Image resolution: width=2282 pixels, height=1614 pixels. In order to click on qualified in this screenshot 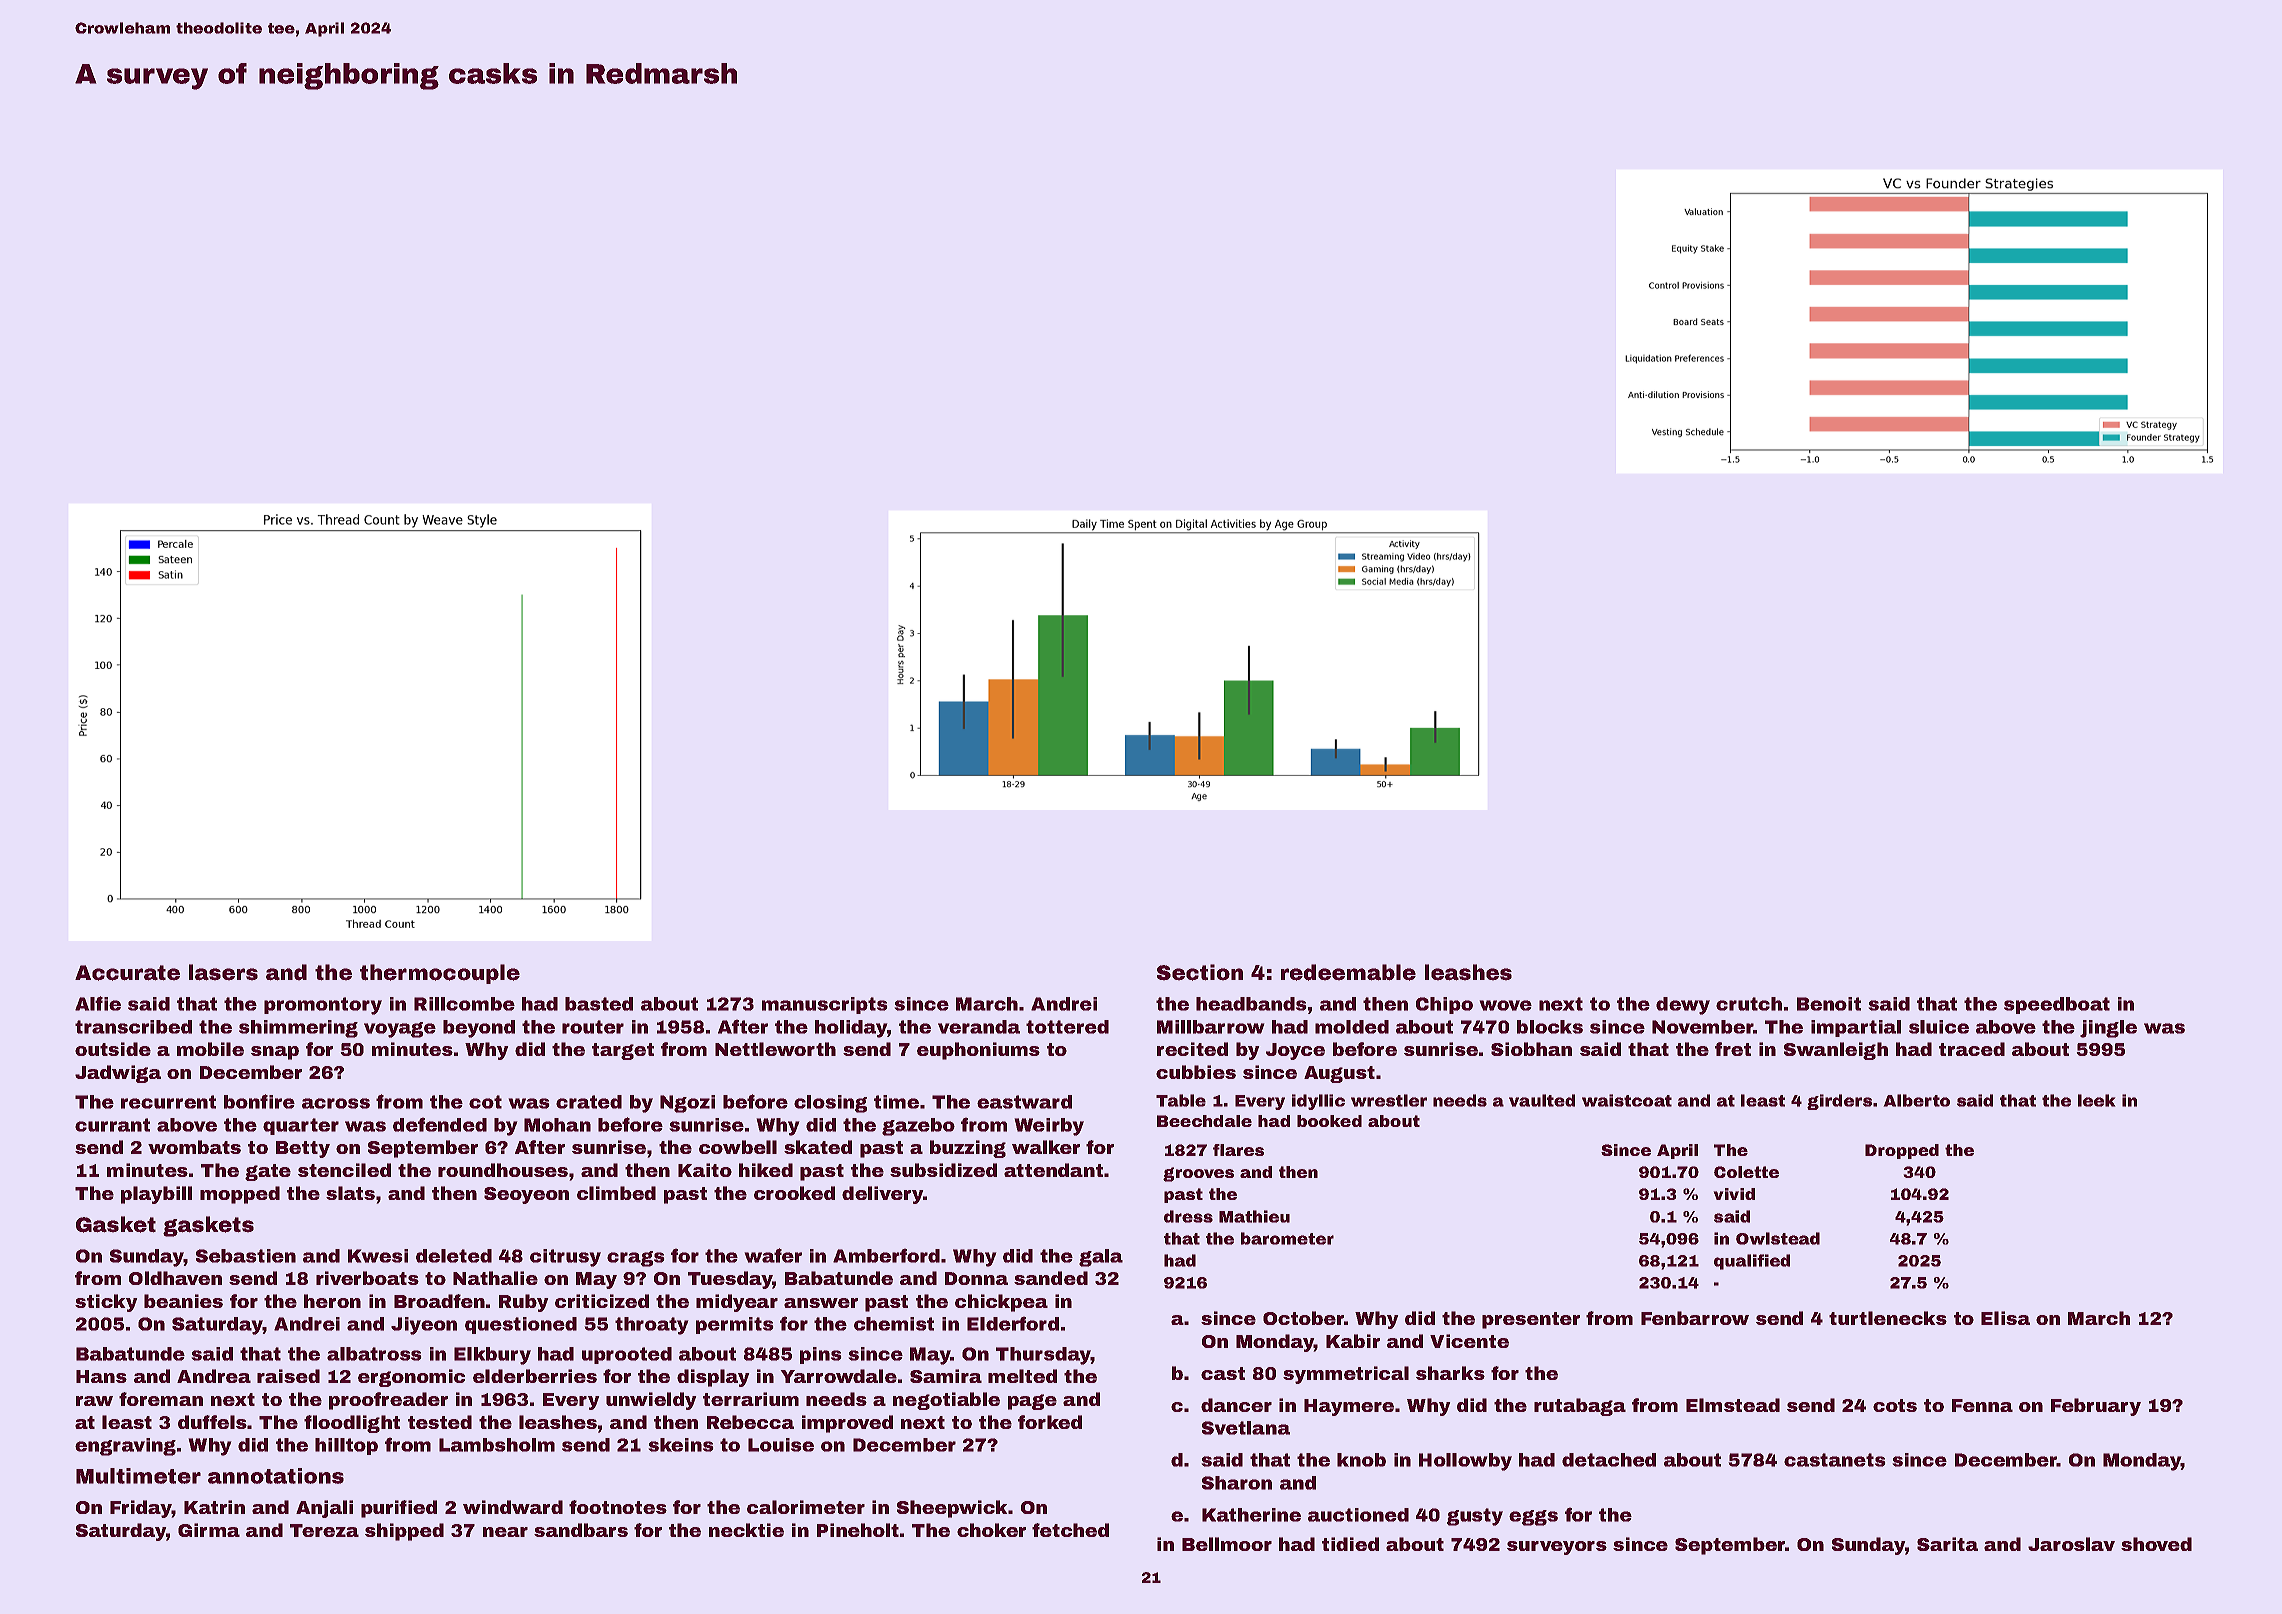, I will do `click(1752, 1262)`.
